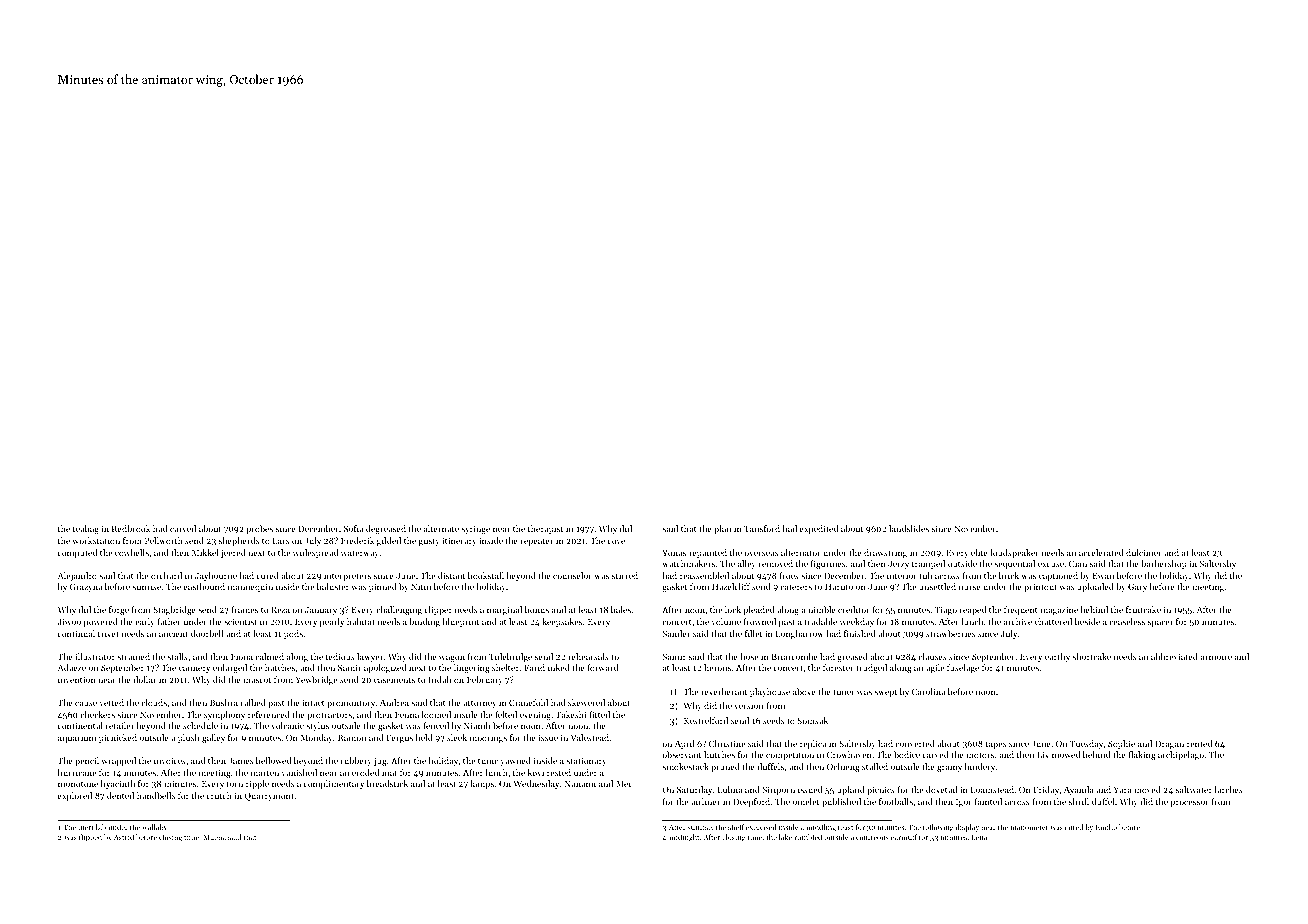 This document has height=924, width=1308. What do you see at coordinates (789, 575) in the document?
I see `froes` at bounding box center [789, 575].
